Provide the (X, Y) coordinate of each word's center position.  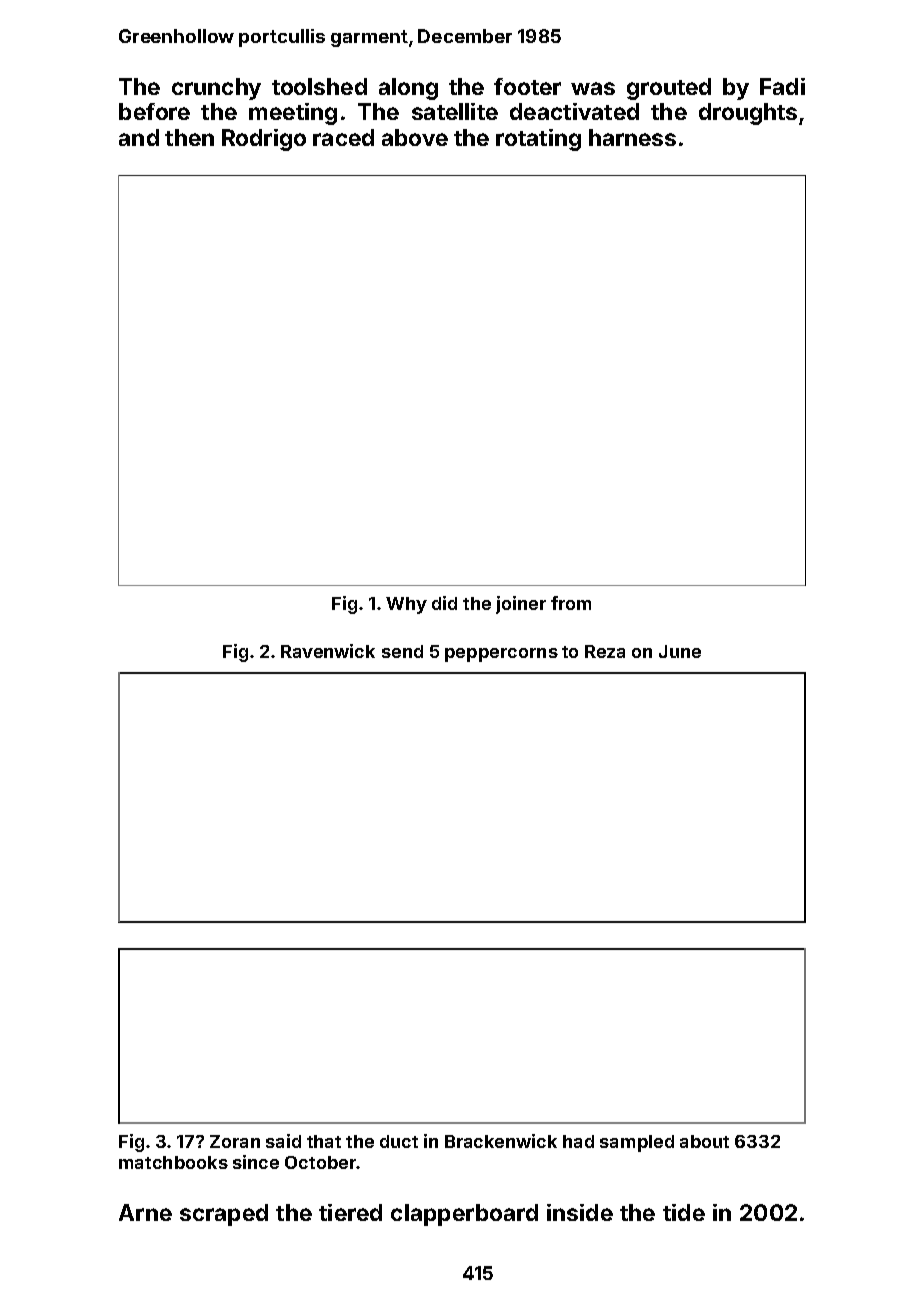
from (571, 603)
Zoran (235, 1141)
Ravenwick (328, 651)
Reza (605, 651)
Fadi (782, 86)
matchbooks (173, 1162)
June (680, 651)
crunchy (216, 89)
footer (527, 86)
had (578, 1141)
